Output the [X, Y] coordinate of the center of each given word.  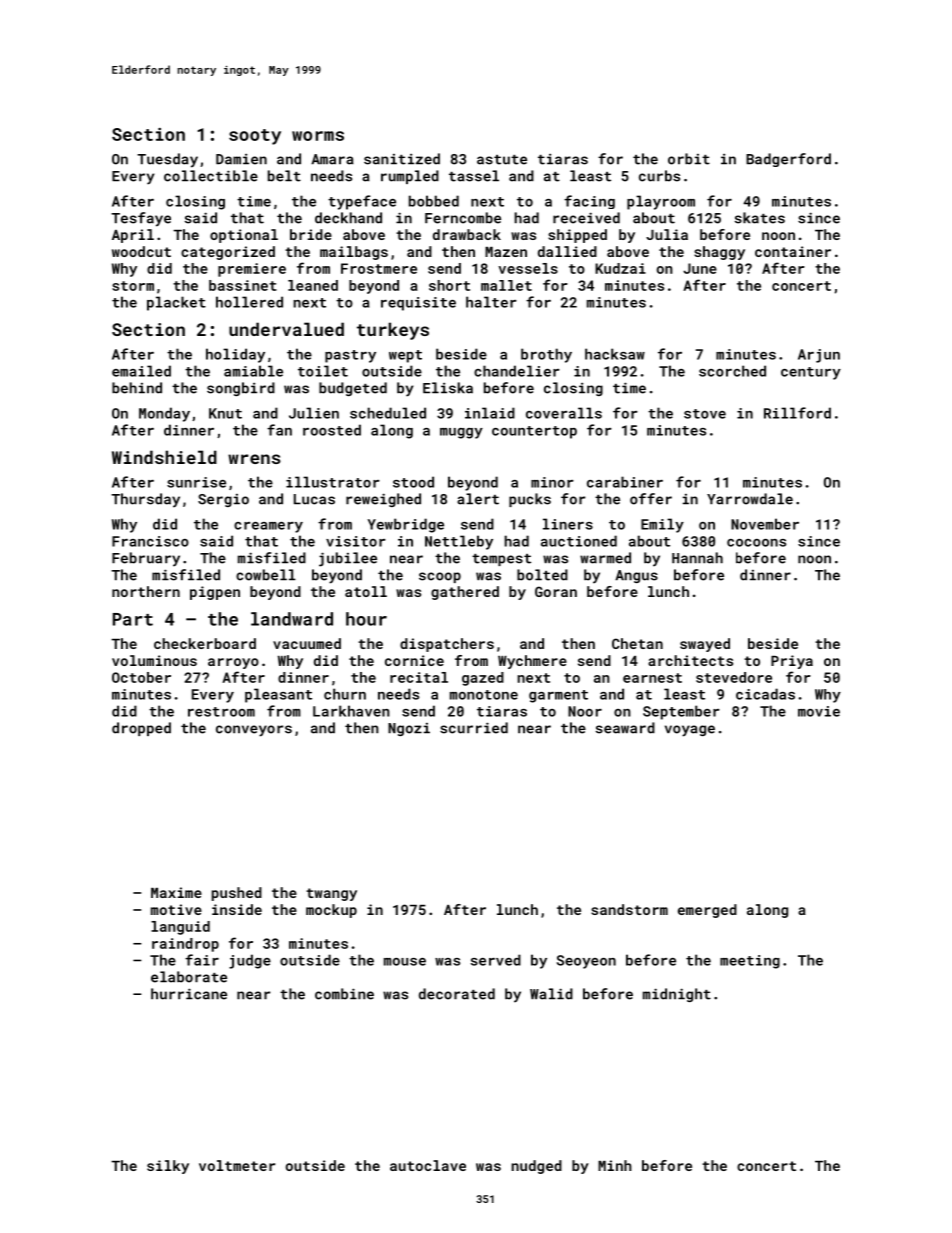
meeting [750, 962]
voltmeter [237, 1165]
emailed [141, 371]
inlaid [490, 413]
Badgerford [788, 160]
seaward [625, 728]
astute [502, 160]
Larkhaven [351, 711]
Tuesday [167, 160]
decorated [457, 994]
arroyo [233, 663]
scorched [732, 371]
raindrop [185, 945]
